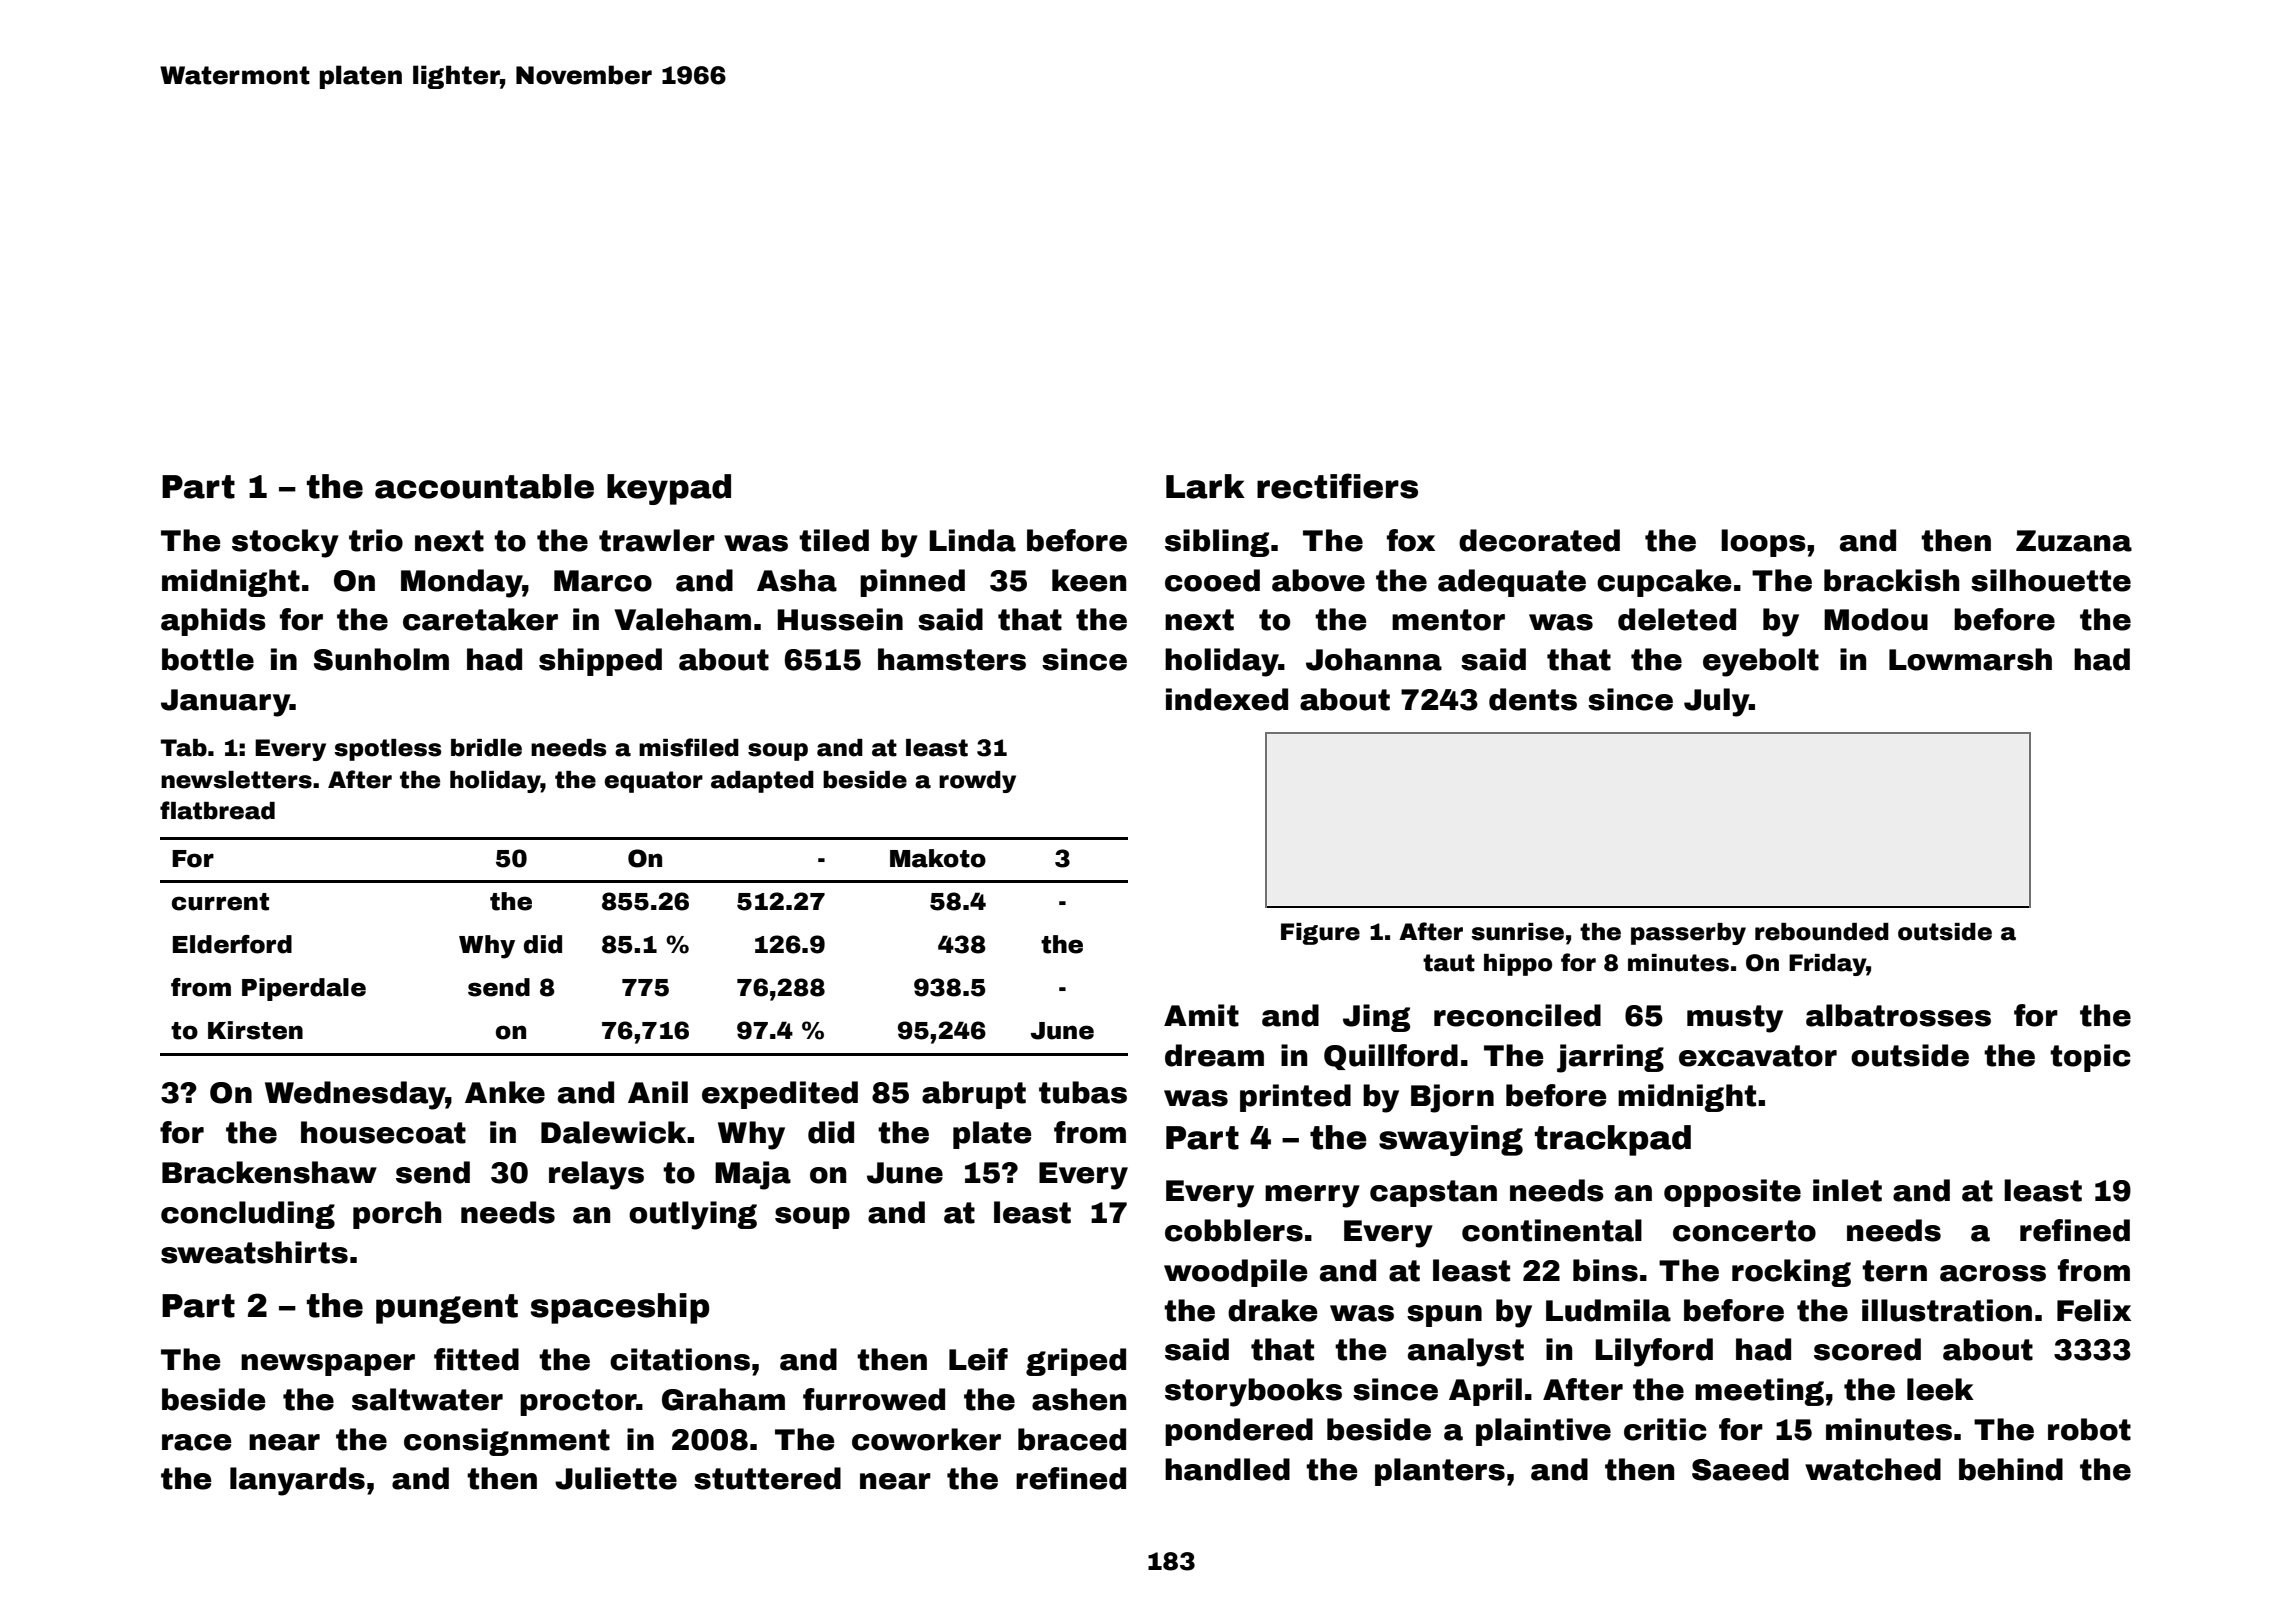 The height and width of the page is (1620, 2292). What do you see at coordinates (1716, 702) in the page?
I see `July` at bounding box center [1716, 702].
